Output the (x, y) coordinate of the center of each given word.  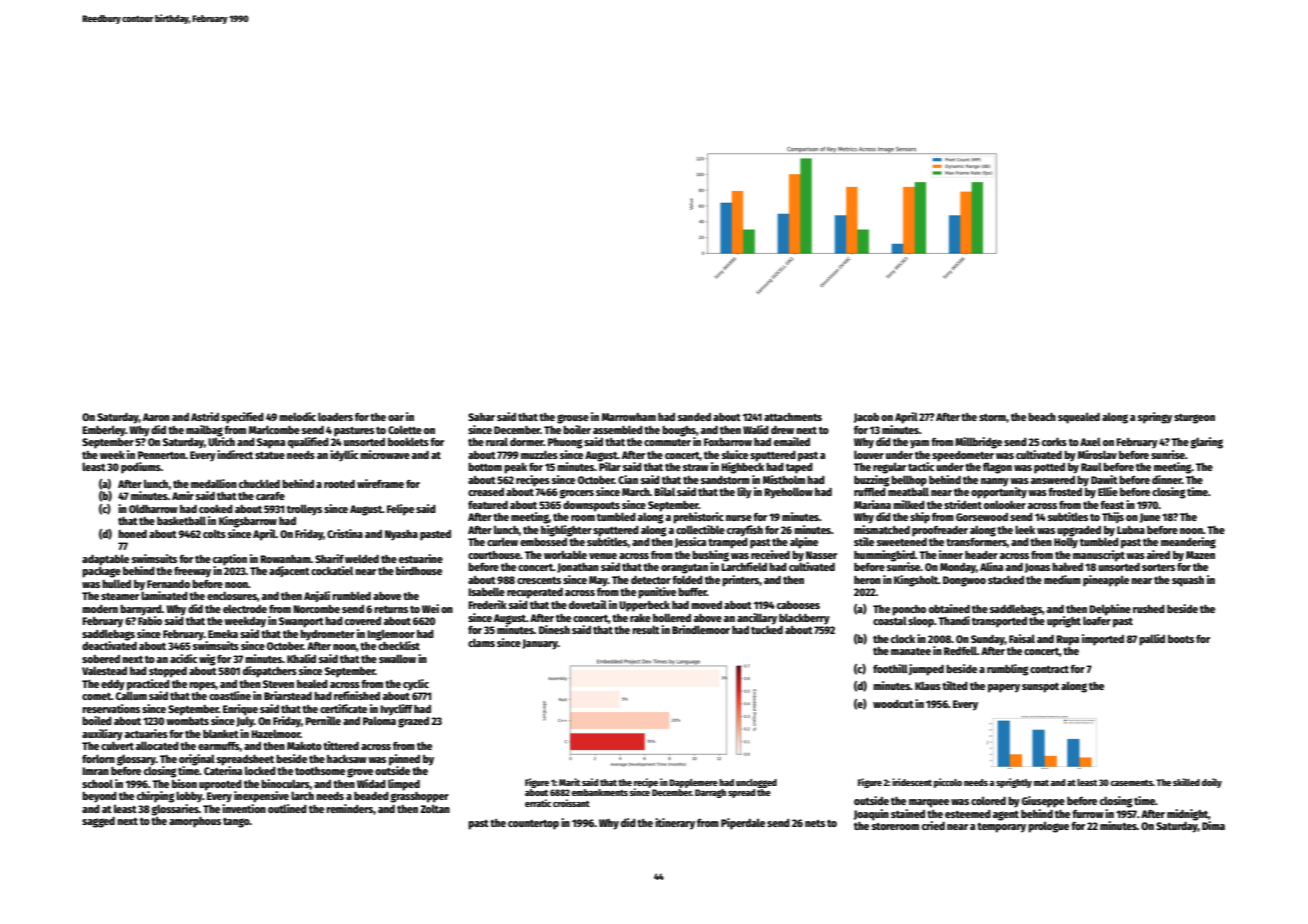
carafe (270, 496)
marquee (929, 803)
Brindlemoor (701, 629)
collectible (700, 529)
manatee (911, 651)
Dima (1213, 825)
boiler (577, 429)
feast (1112, 505)
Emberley (103, 431)
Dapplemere (693, 783)
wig (207, 660)
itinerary (675, 824)
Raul (1091, 466)
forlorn (98, 758)
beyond (99, 797)
